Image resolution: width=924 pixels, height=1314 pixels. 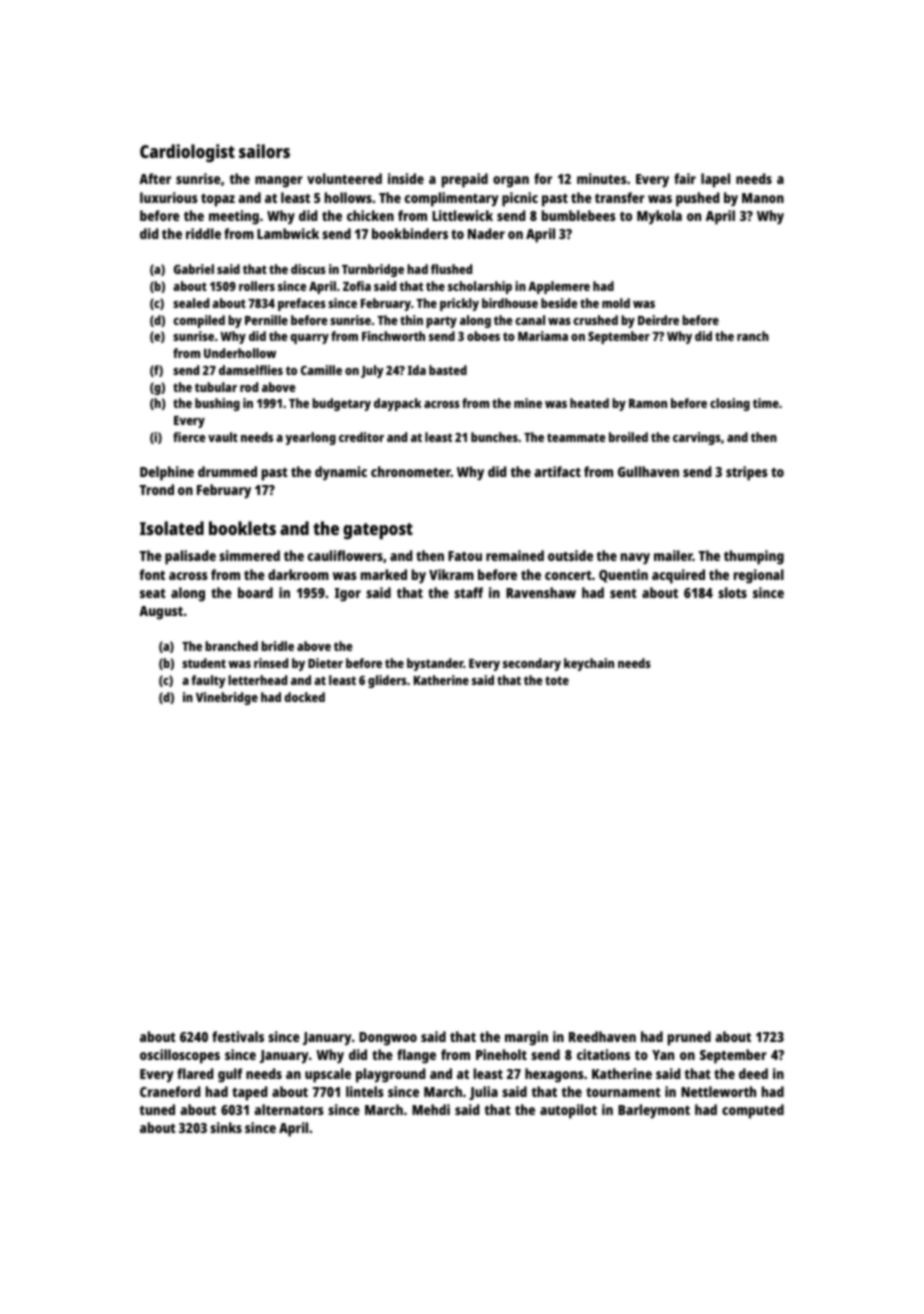 I want to click on regional, so click(x=759, y=576).
